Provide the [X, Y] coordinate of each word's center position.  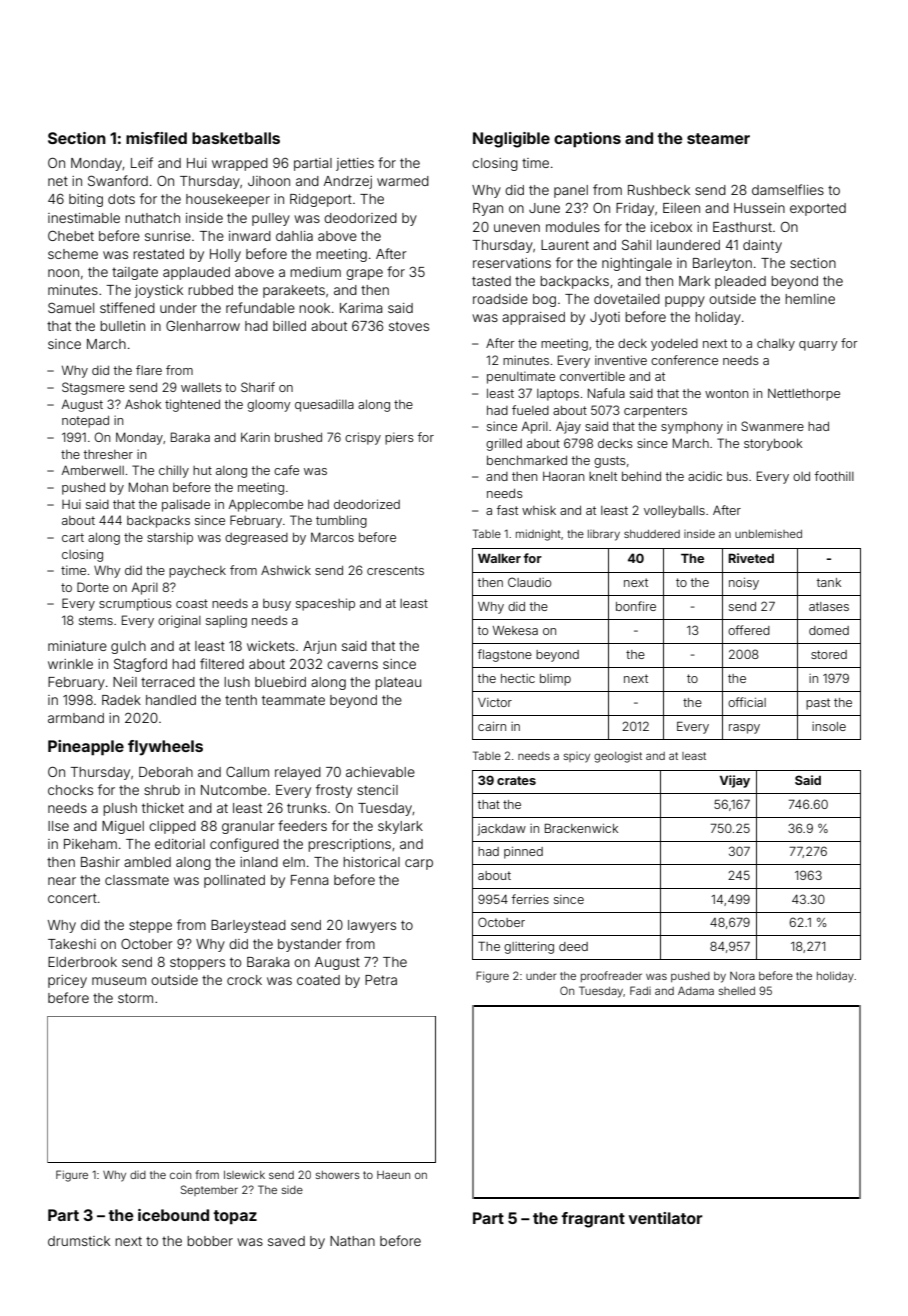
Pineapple [86, 748]
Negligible [511, 140]
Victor [495, 702]
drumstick [79, 1241]
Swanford [118, 180]
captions [587, 140]
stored [829, 654]
